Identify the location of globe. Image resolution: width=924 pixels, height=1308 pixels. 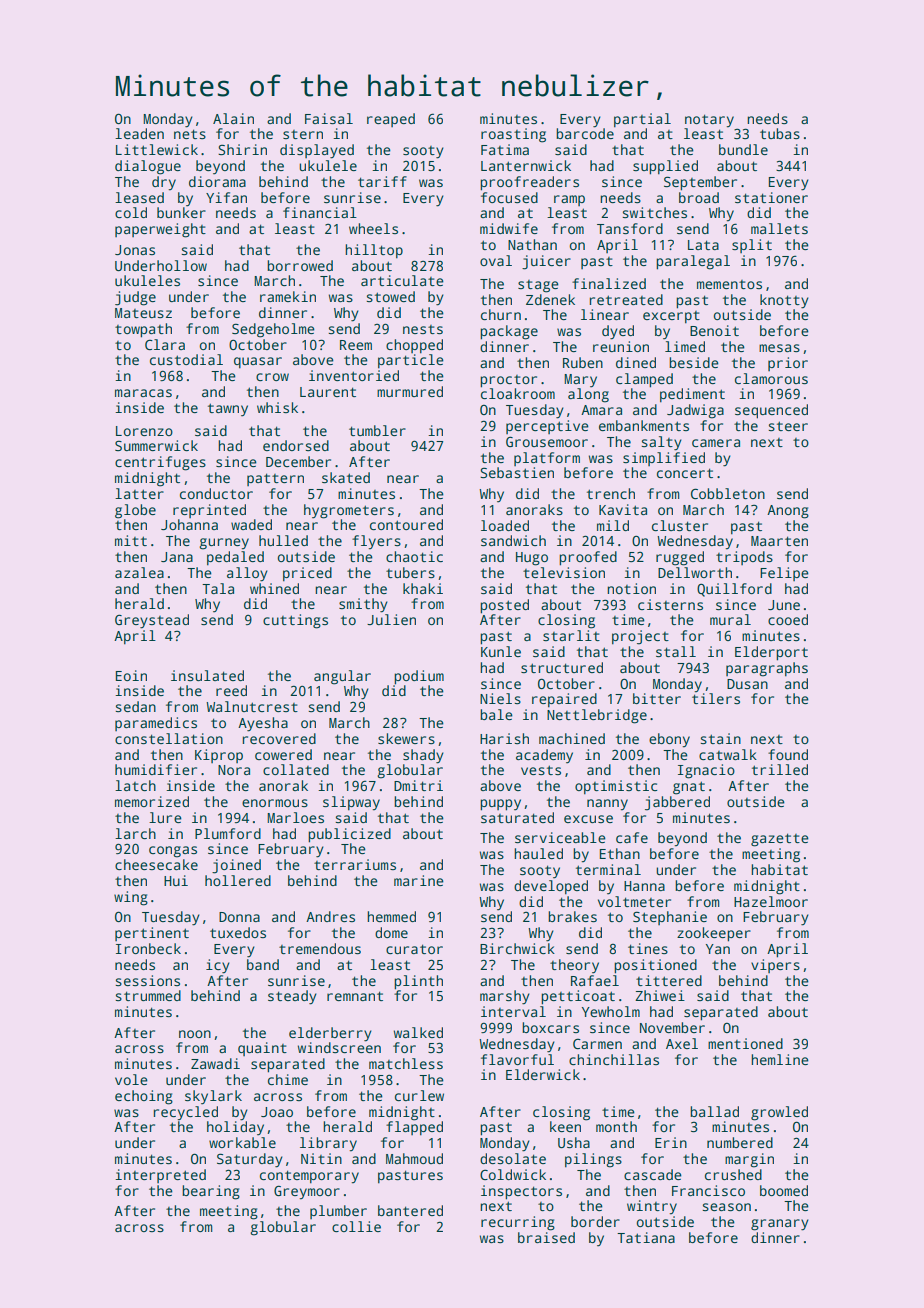
(135, 511).
